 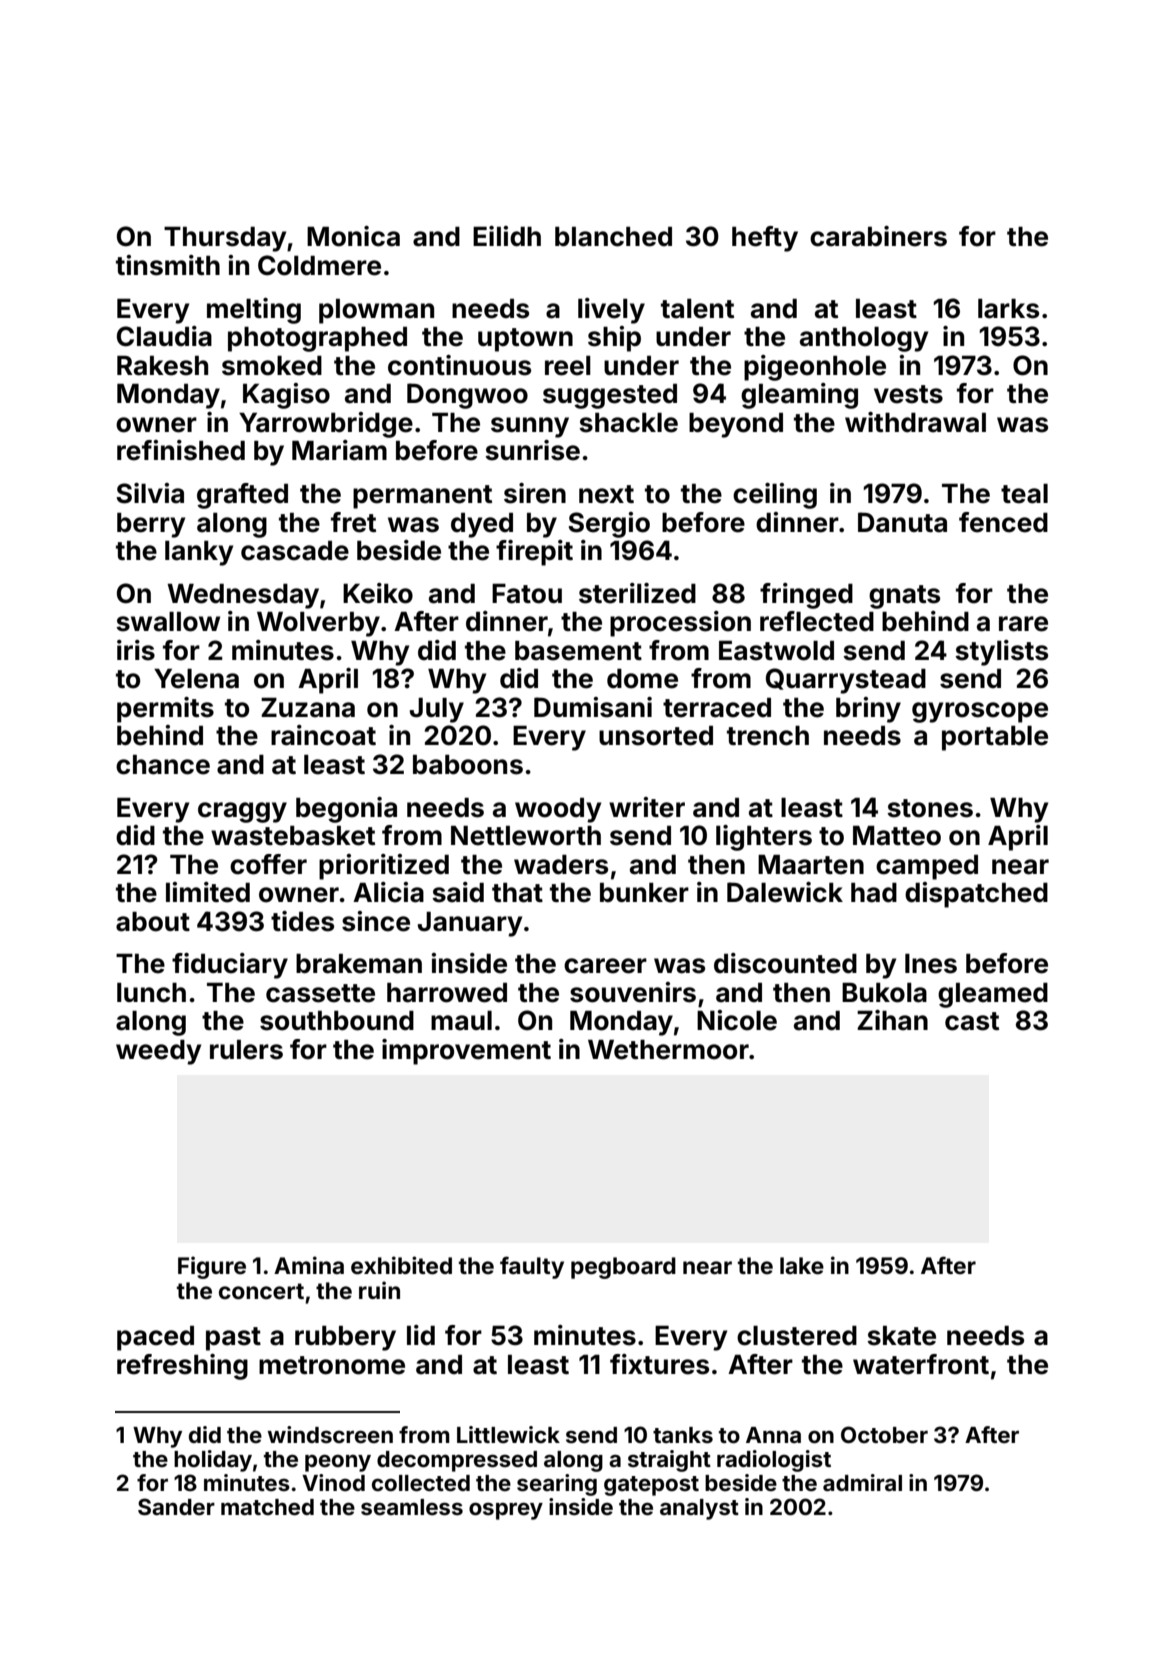 What do you see at coordinates (230, 966) in the screenshot?
I see `fiduciary` at bounding box center [230, 966].
